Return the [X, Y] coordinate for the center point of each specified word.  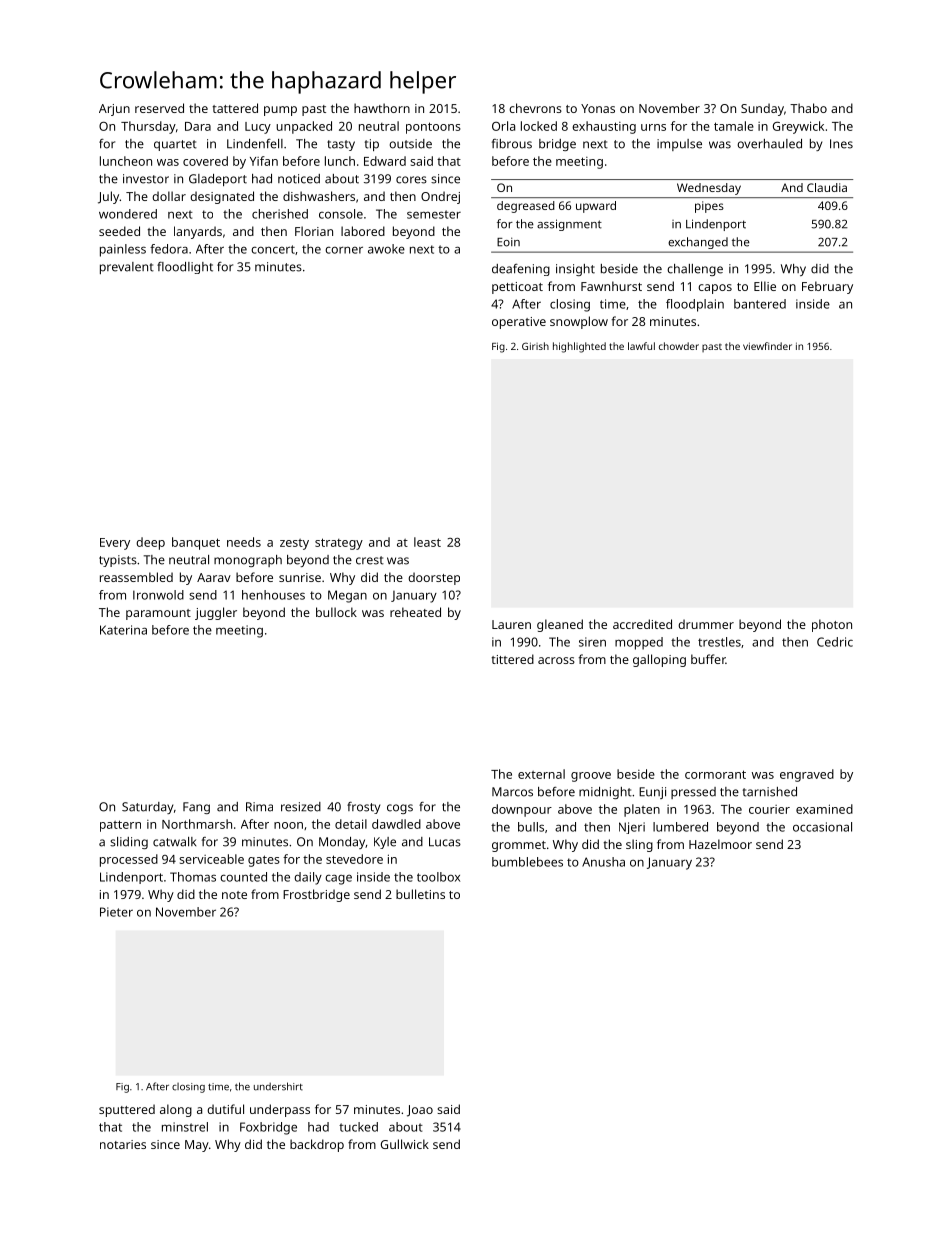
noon [288, 825]
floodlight [185, 268]
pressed [693, 793]
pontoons [433, 128]
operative [519, 323]
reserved [159, 108]
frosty [363, 808]
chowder [679, 346]
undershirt [278, 1086]
